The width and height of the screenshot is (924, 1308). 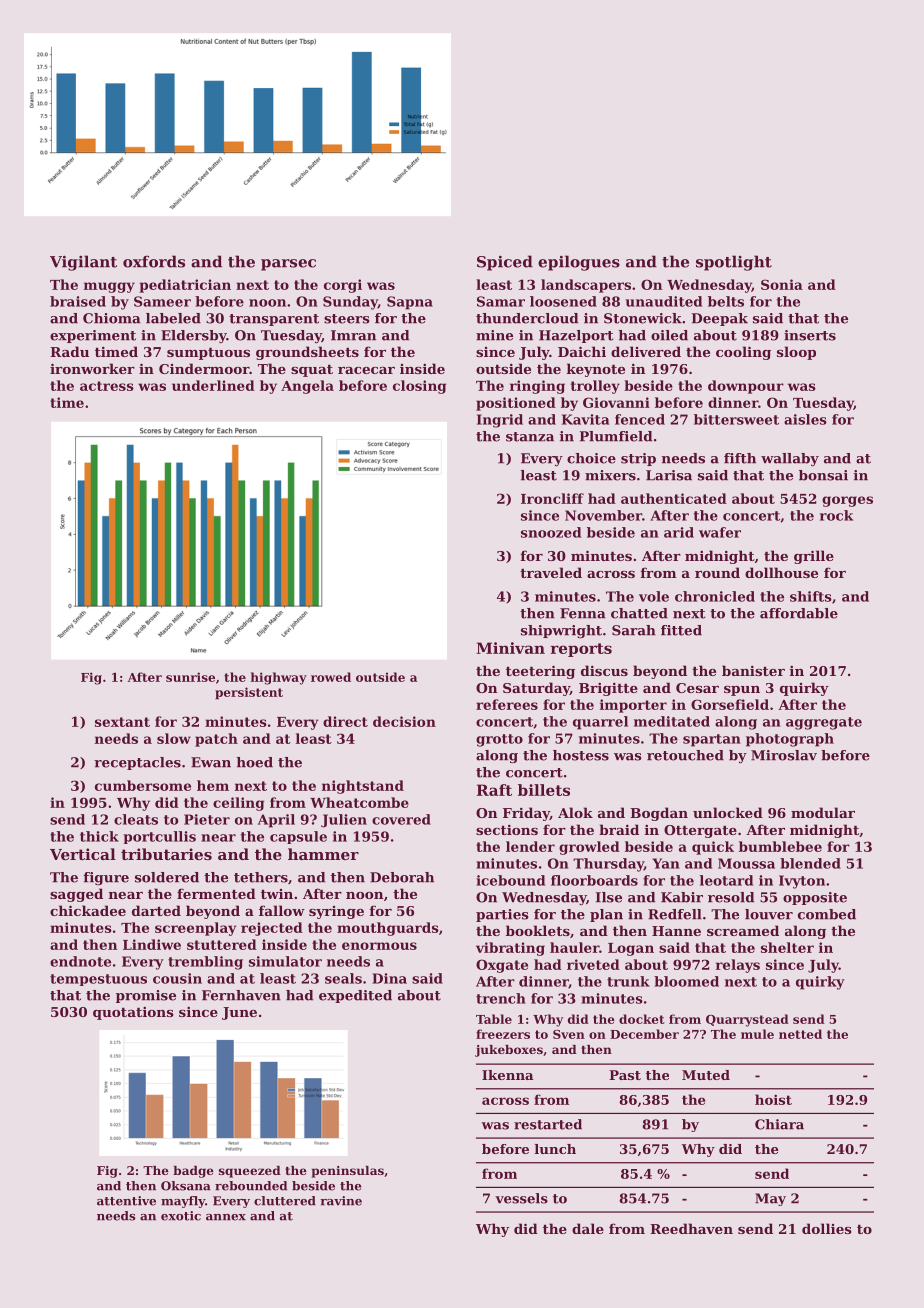 What do you see at coordinates (83, 854) in the screenshot?
I see `Vertical` at bounding box center [83, 854].
